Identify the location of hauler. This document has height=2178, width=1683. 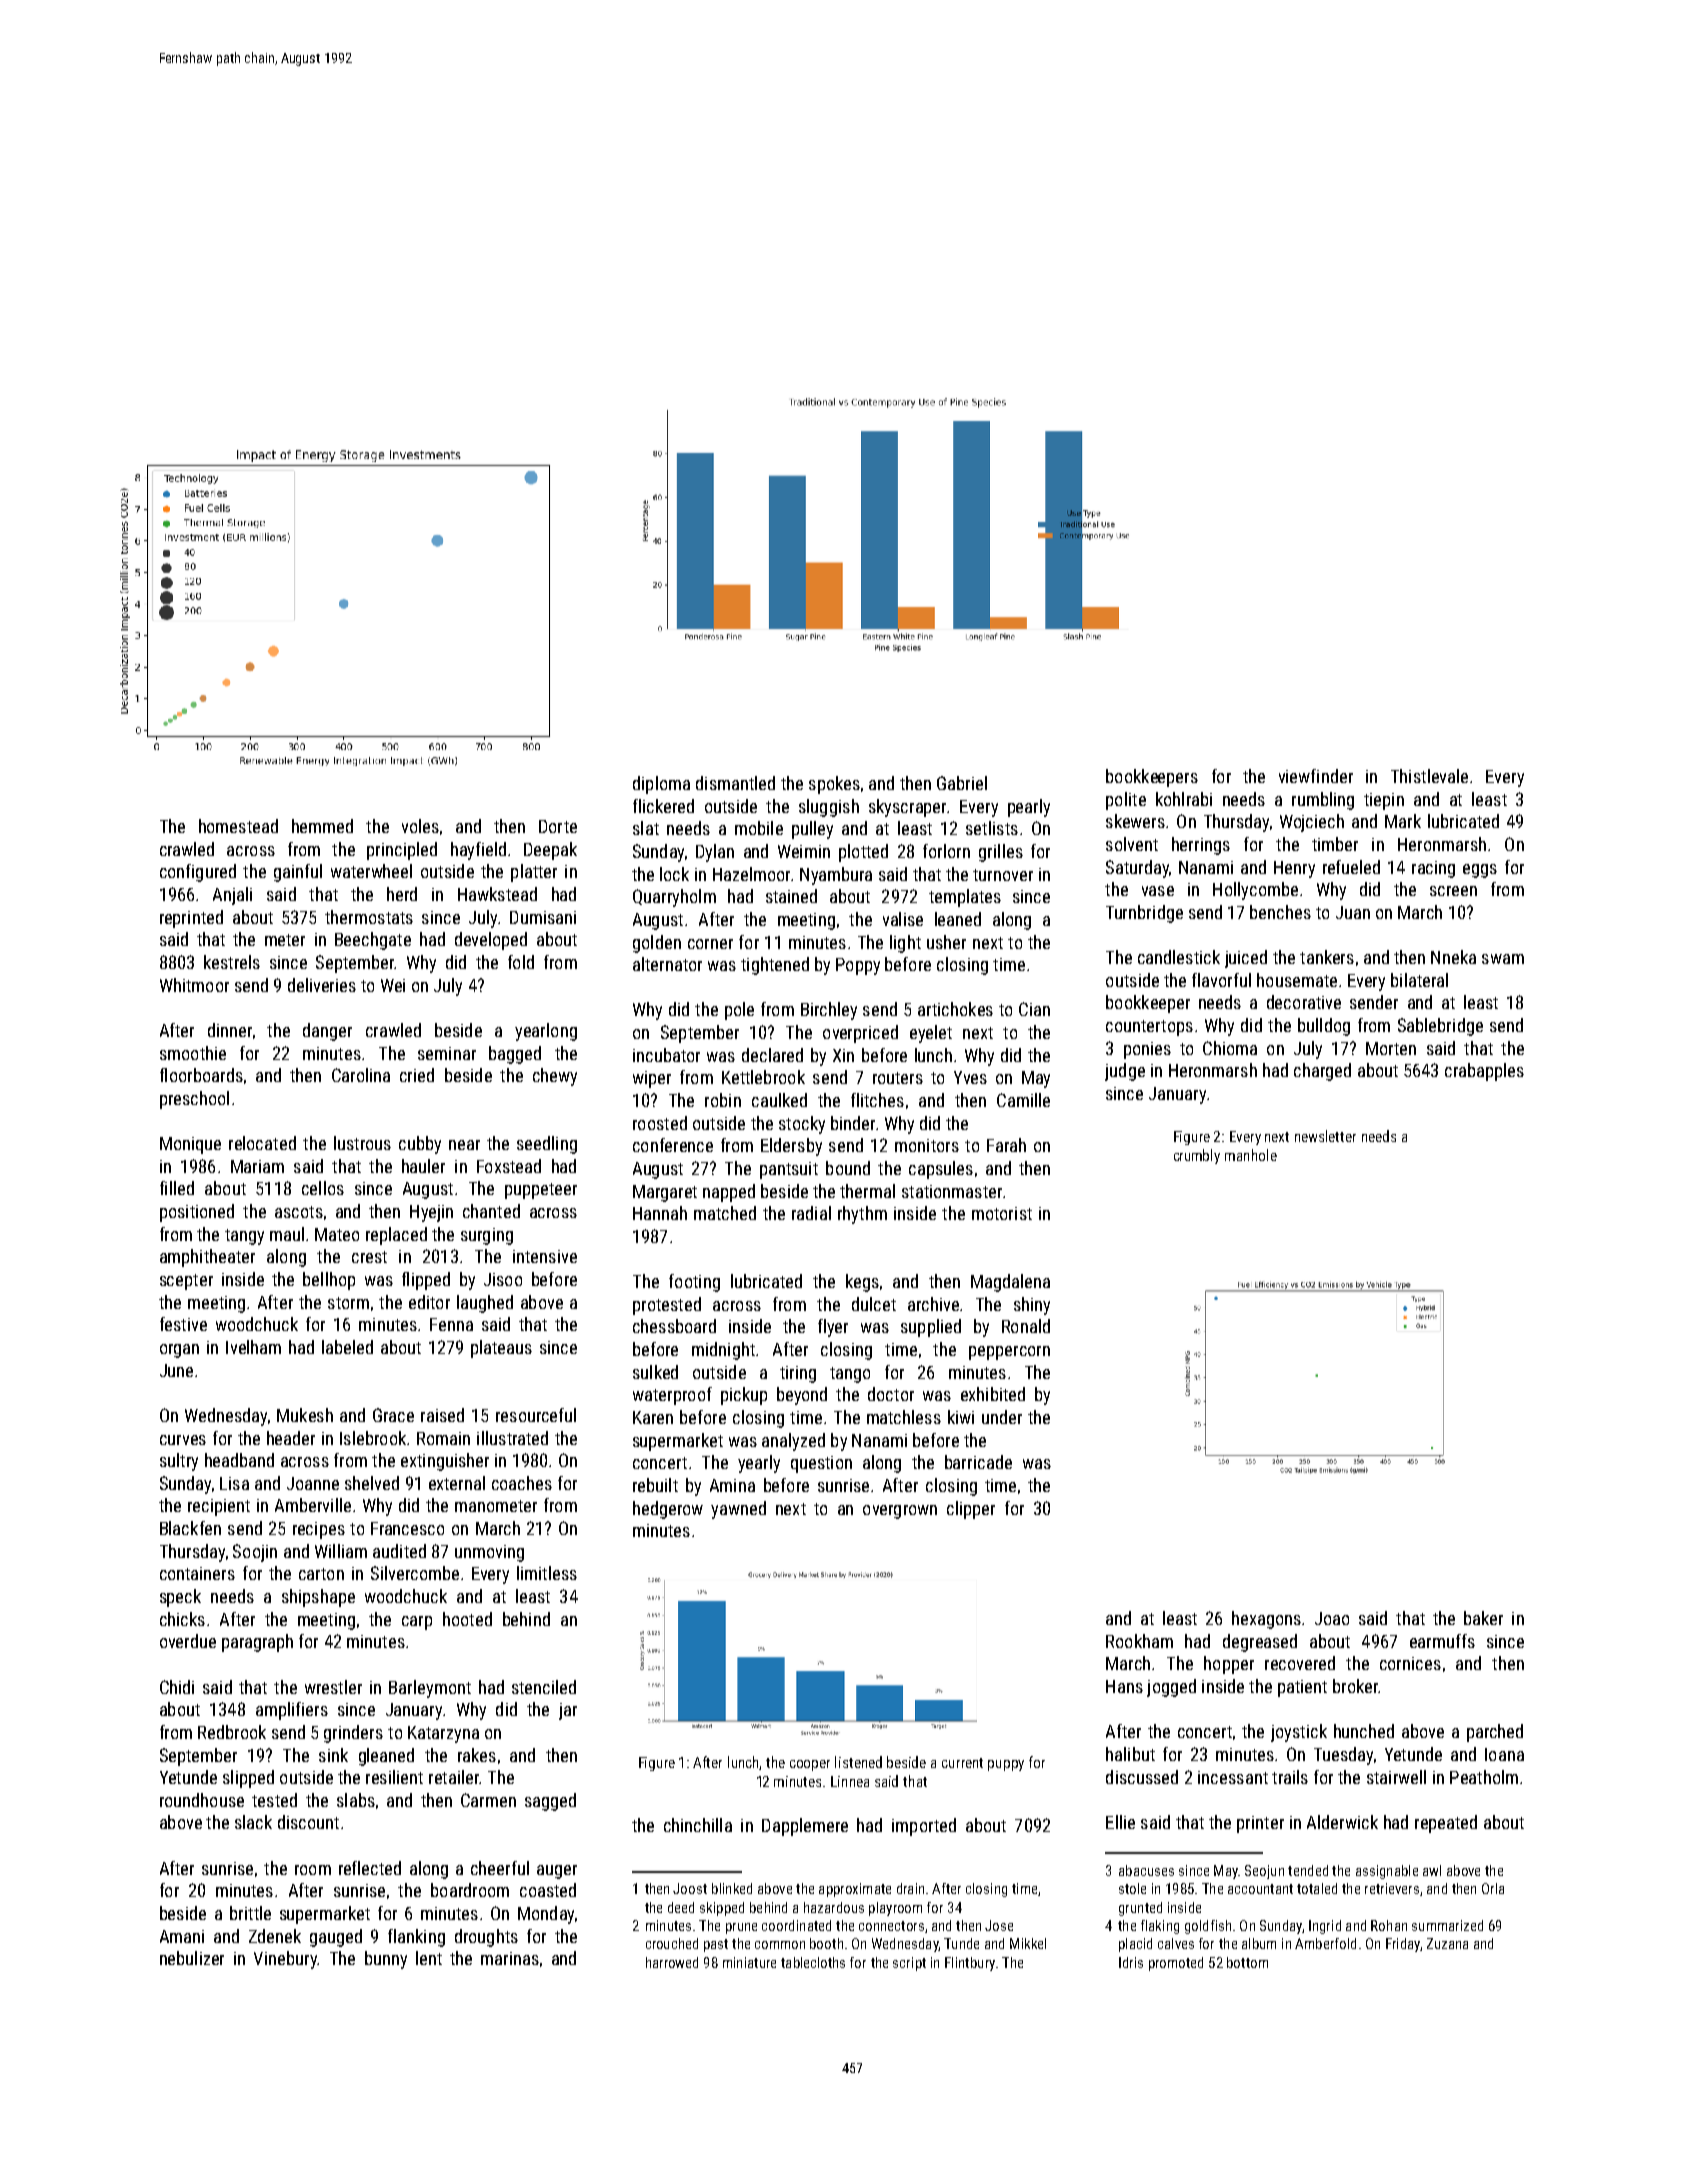
(423, 1166).
